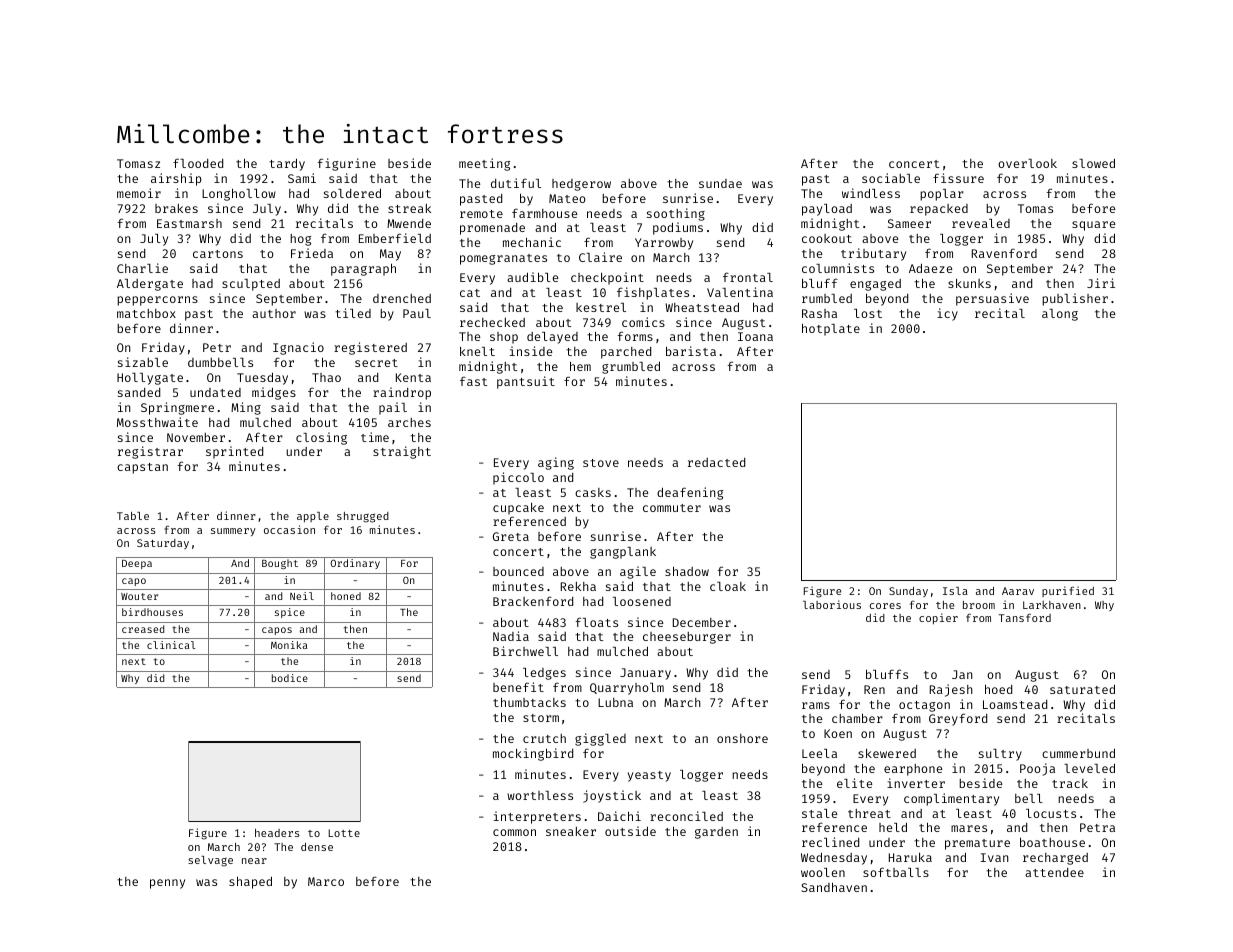 The width and height of the screenshot is (1233, 952). I want to click on sociable, so click(891, 178).
